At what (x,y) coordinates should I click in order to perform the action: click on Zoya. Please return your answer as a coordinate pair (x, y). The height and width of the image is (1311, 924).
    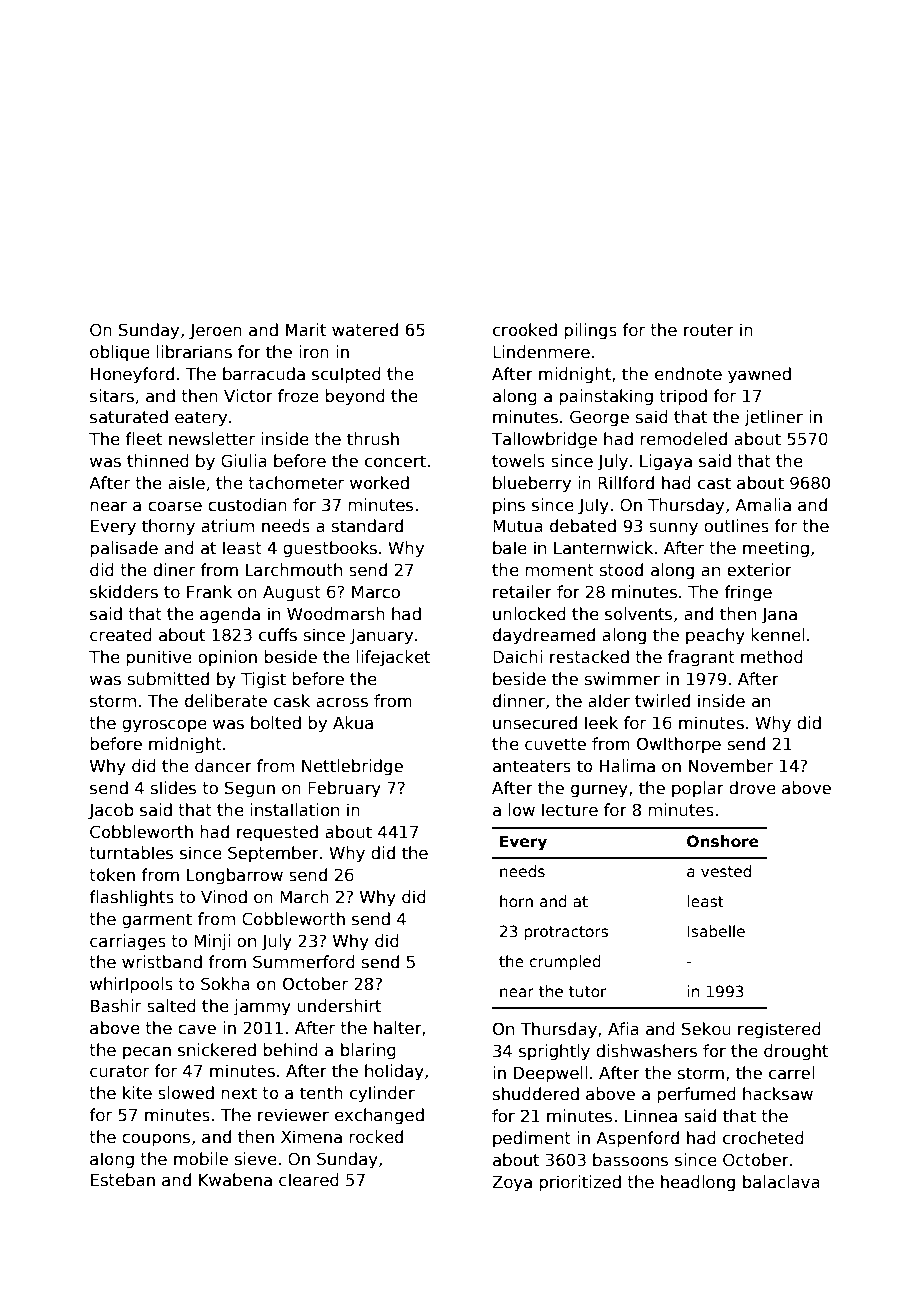
    Looking at the image, I should click on (512, 1184).
